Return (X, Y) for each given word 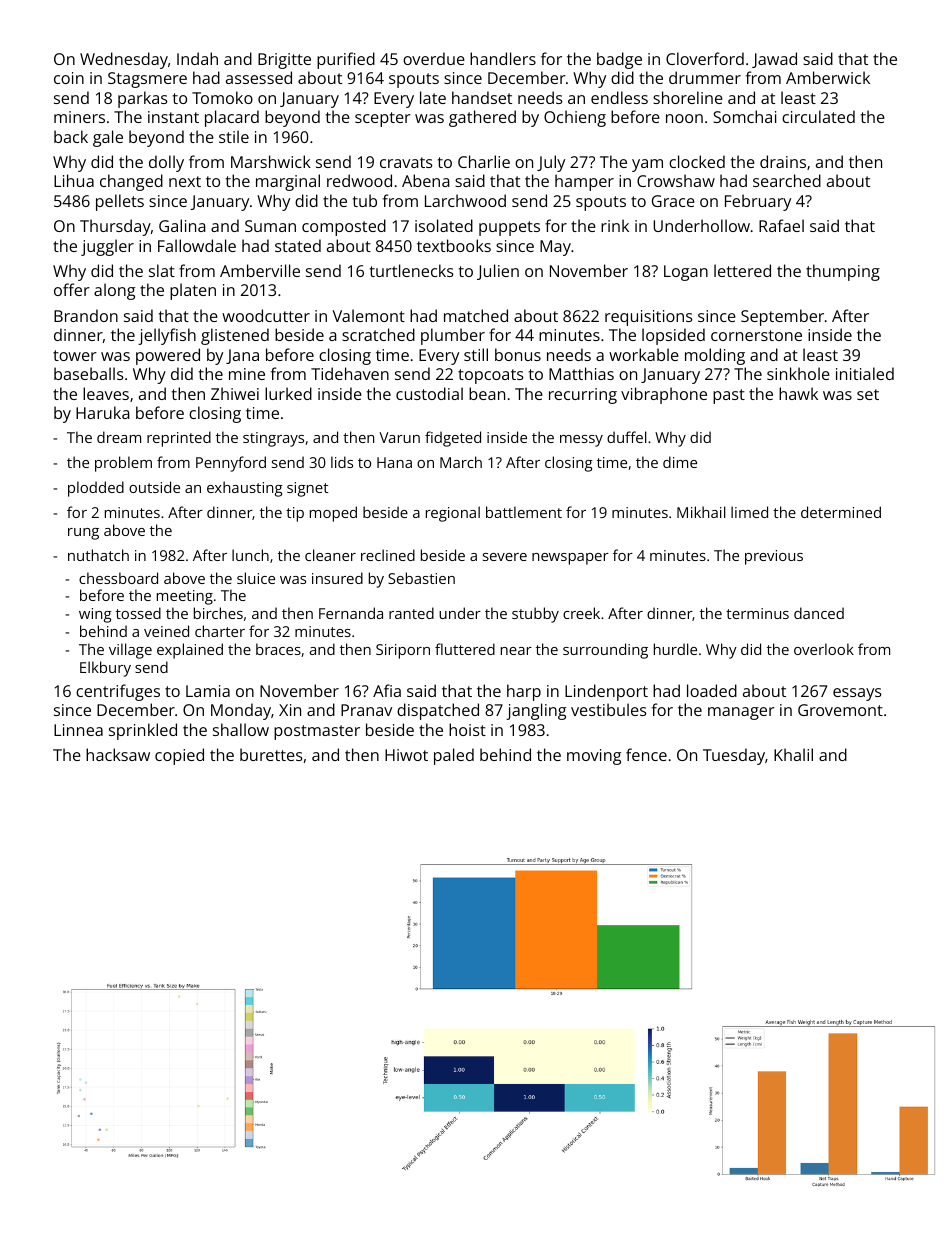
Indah (197, 58)
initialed (865, 373)
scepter (383, 119)
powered (168, 356)
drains (783, 161)
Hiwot (406, 755)
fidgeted (453, 439)
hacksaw (118, 754)
